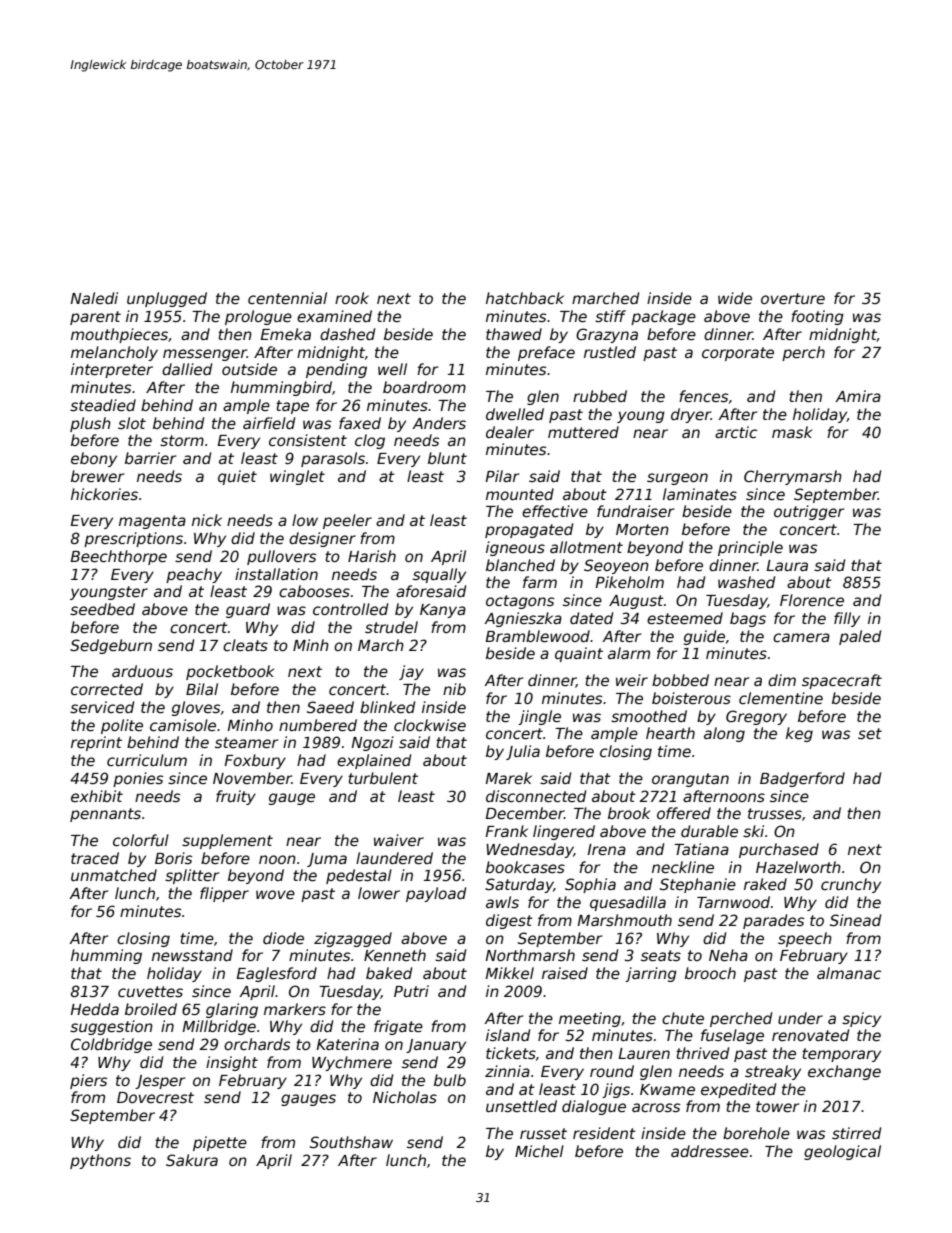 The width and height of the page is (952, 1233). I want to click on Laura, so click(787, 565).
